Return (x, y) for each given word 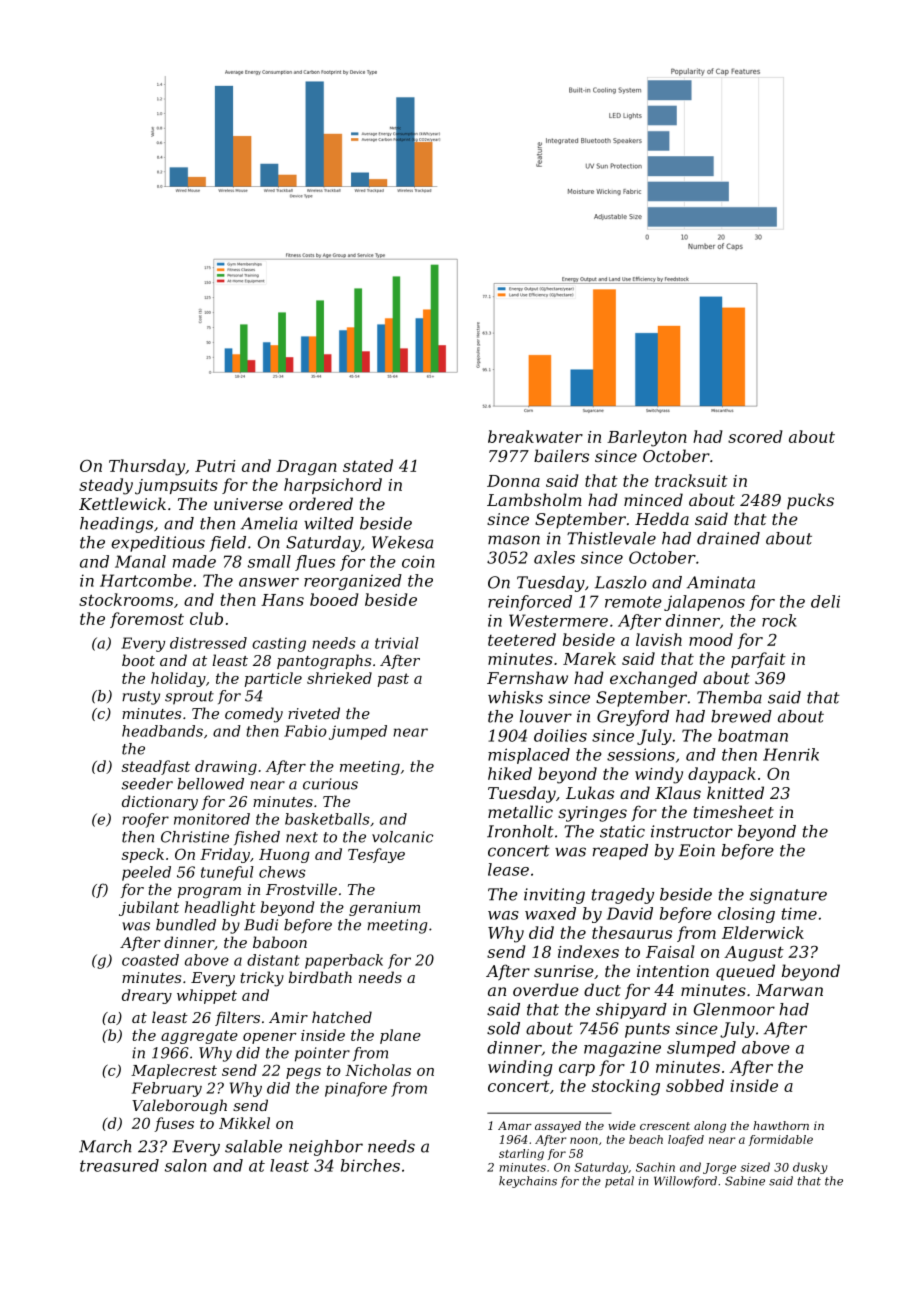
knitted (735, 792)
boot (138, 660)
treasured (119, 1165)
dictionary (160, 803)
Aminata (721, 582)
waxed (550, 913)
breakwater (535, 436)
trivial (397, 643)
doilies (560, 735)
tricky (262, 979)
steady (106, 486)
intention (673, 971)
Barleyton (647, 438)
